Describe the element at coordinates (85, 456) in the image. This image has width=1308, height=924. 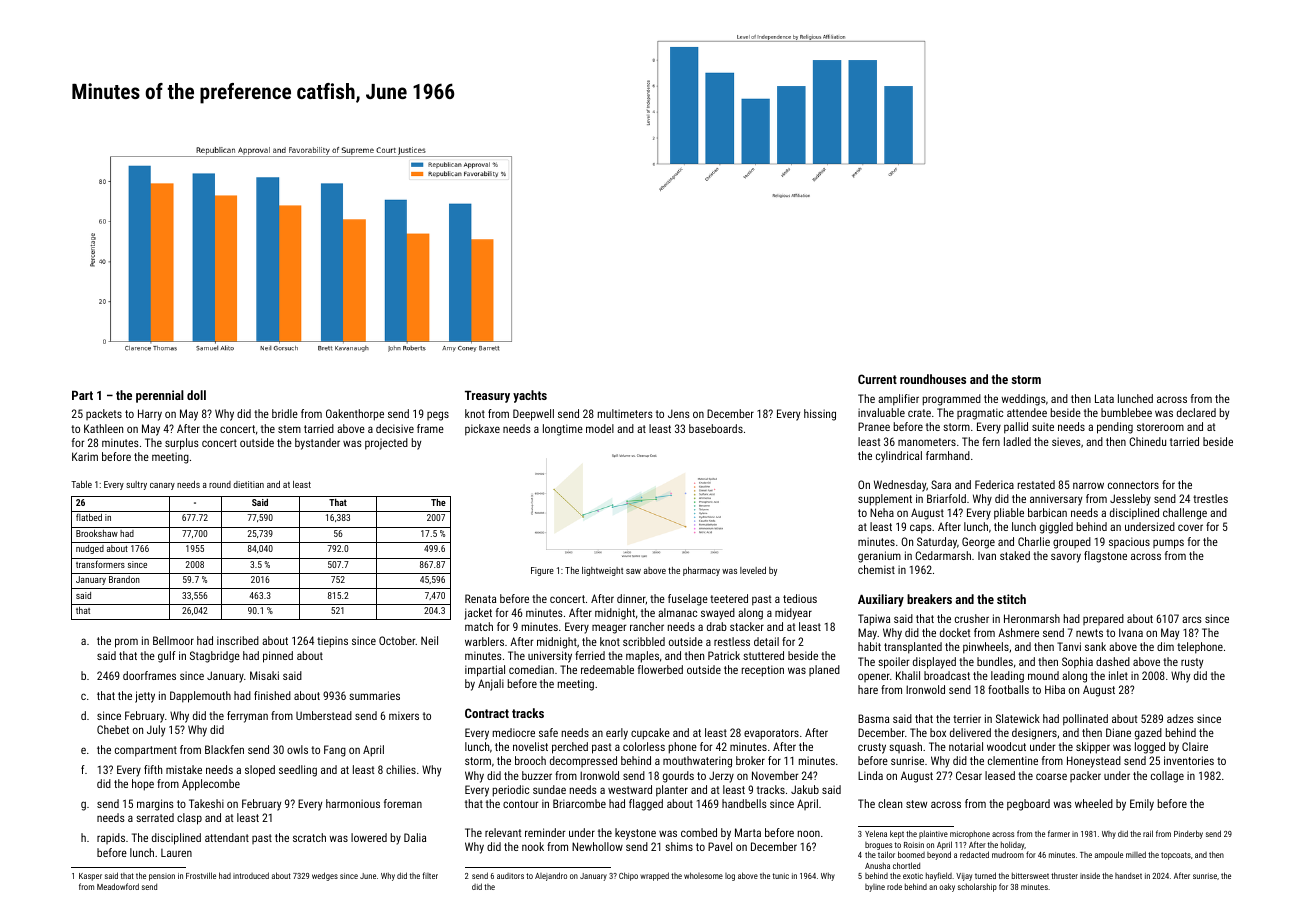
I see `Karim` at that location.
